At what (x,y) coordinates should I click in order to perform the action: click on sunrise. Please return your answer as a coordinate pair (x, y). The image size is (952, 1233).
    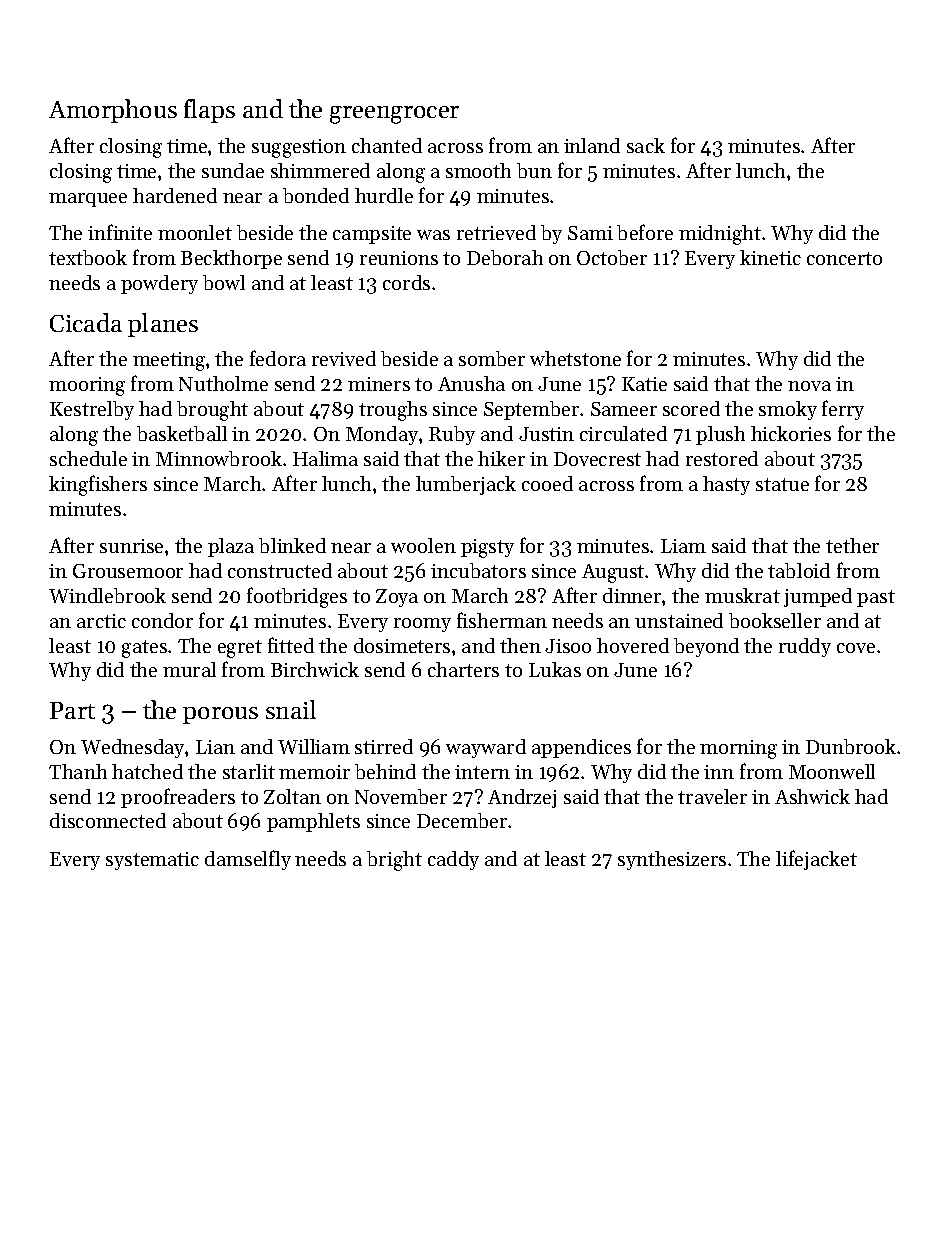
    Looking at the image, I should click on (131, 546).
